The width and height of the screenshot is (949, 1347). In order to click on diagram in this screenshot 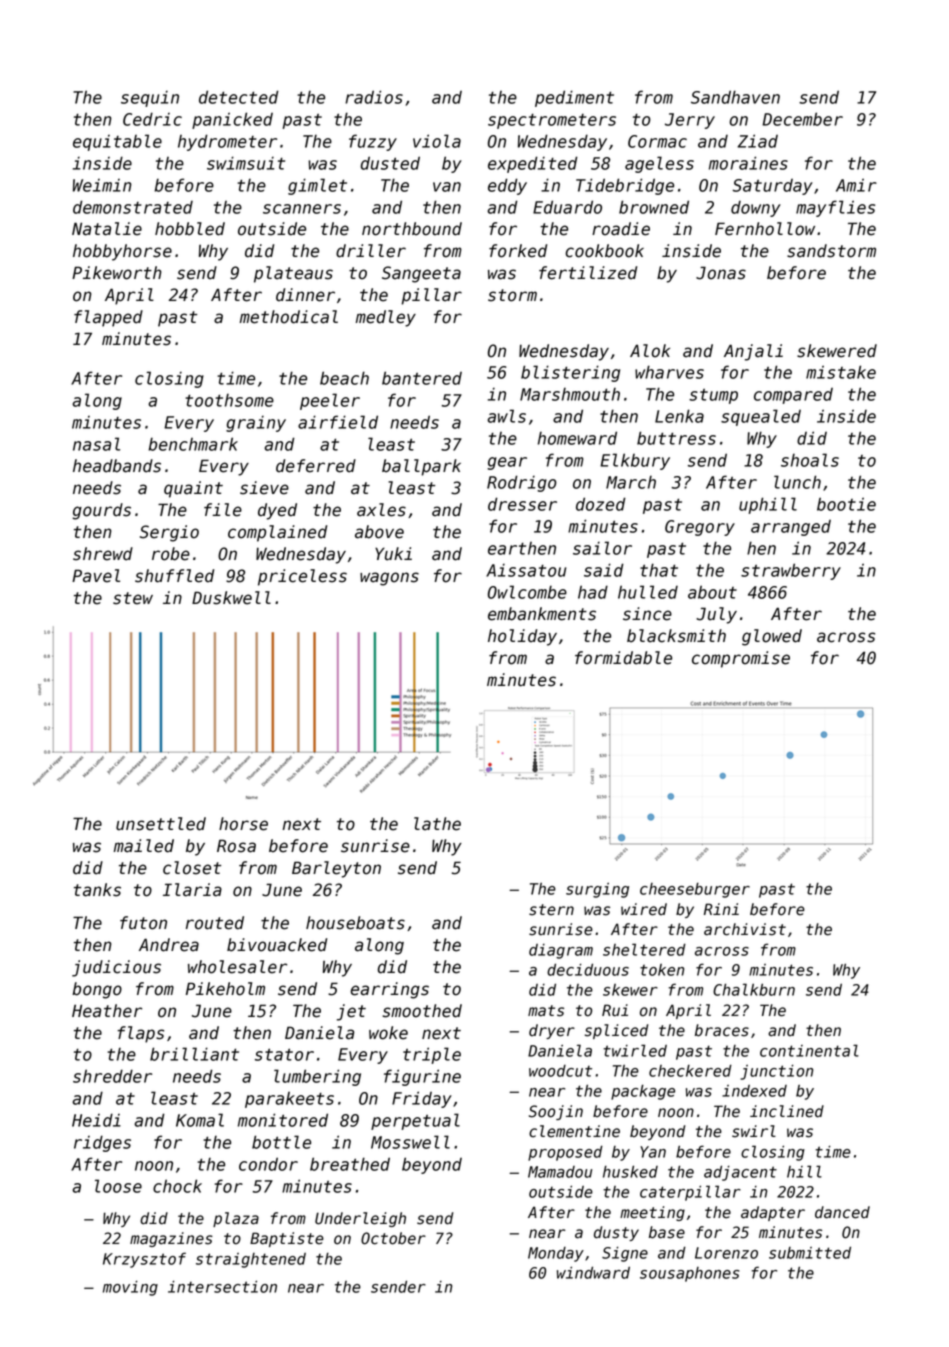, I will do `click(561, 951)`.
